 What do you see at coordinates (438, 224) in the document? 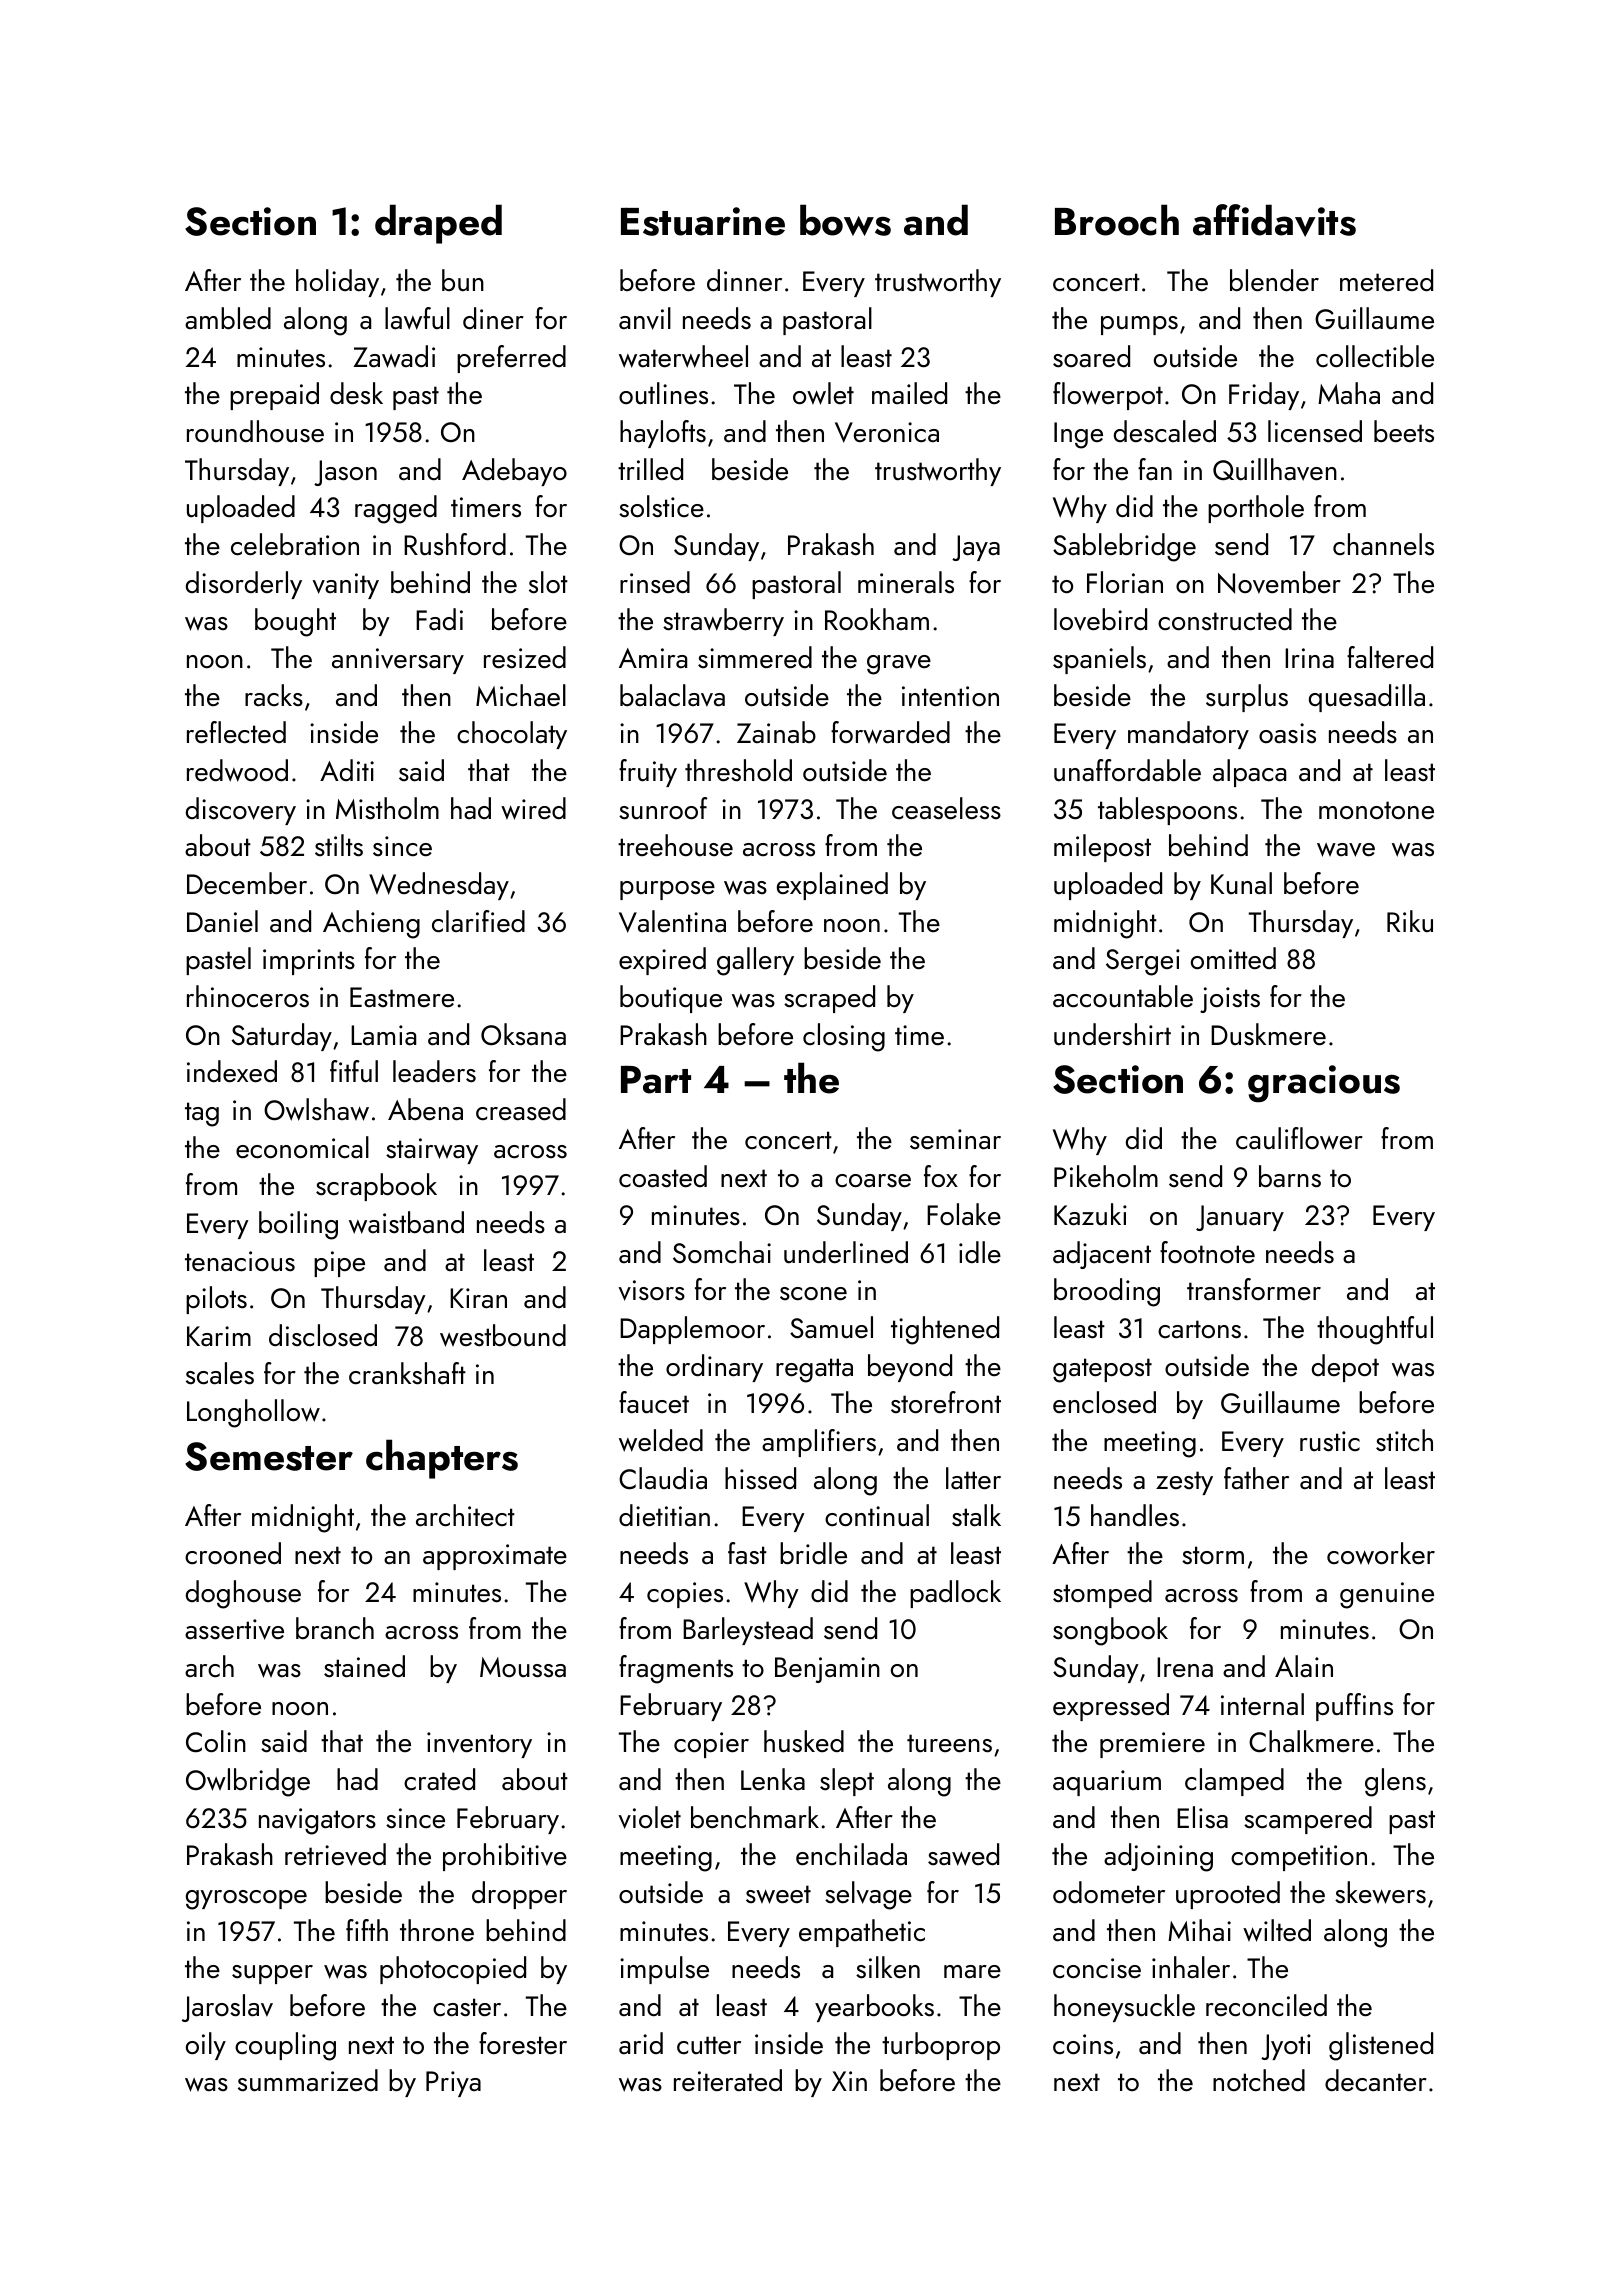
I see `draped` at bounding box center [438, 224].
